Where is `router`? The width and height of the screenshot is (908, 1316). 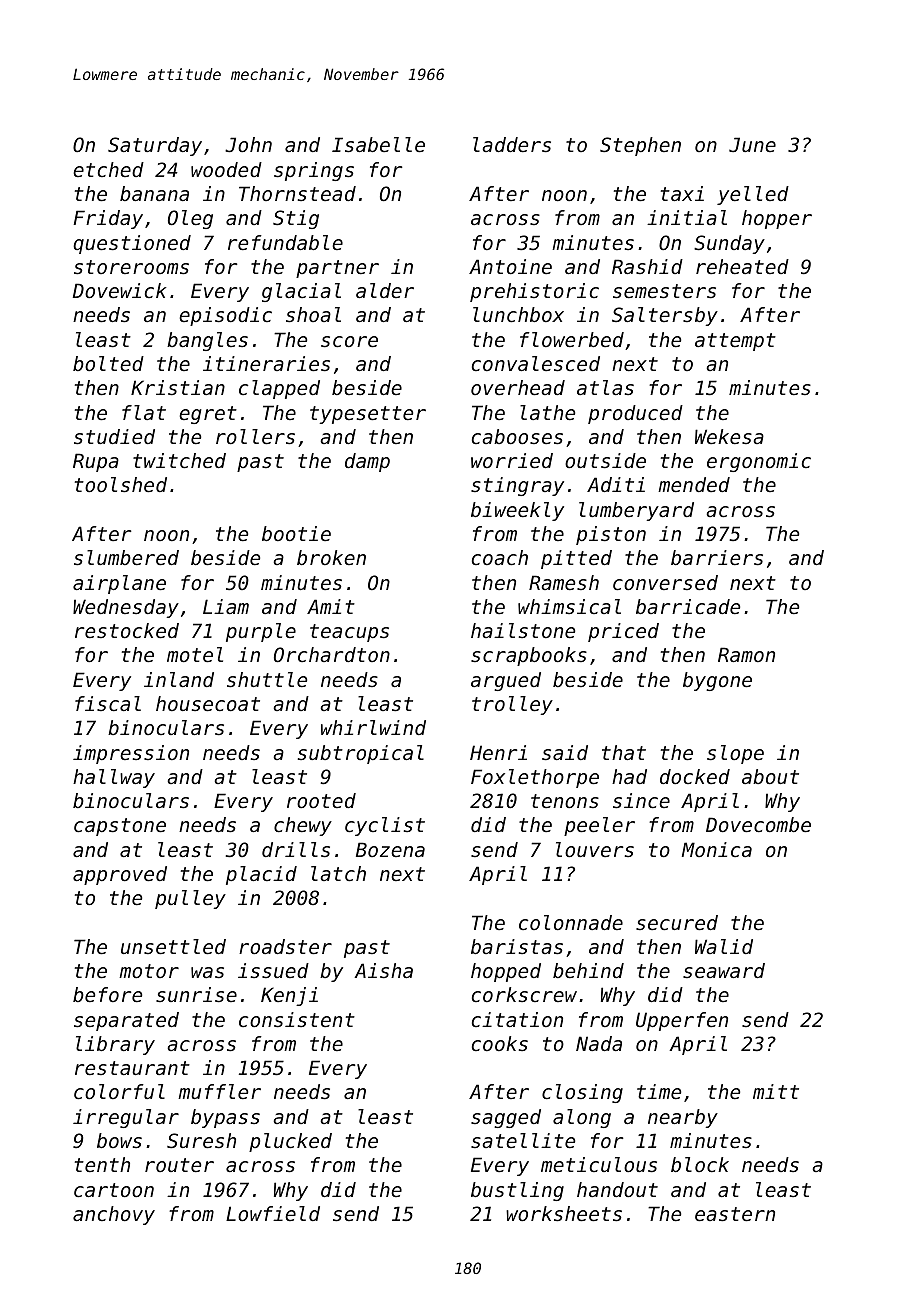 router is located at coordinates (179, 1165).
